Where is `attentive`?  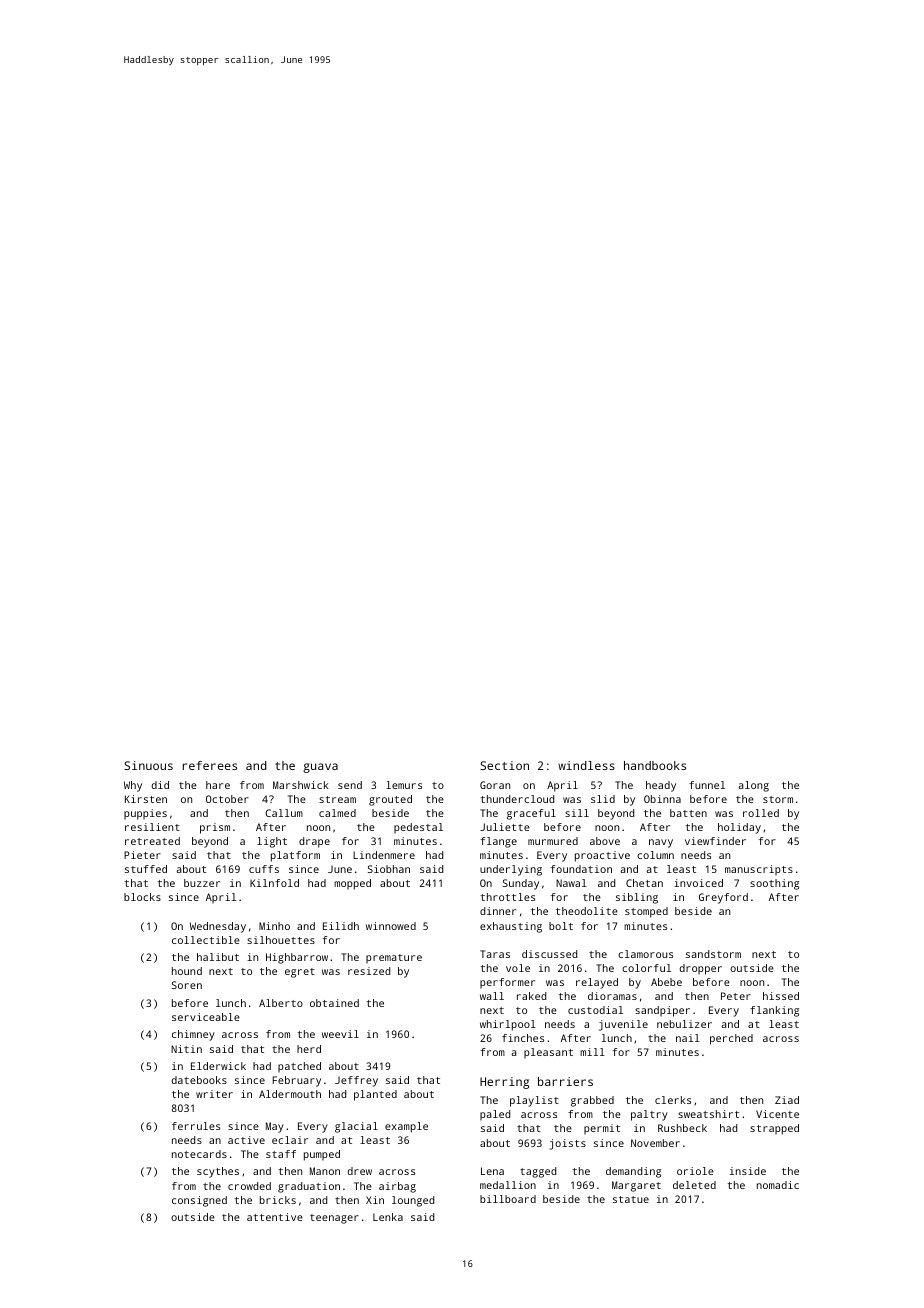 attentive is located at coordinates (275, 1217).
